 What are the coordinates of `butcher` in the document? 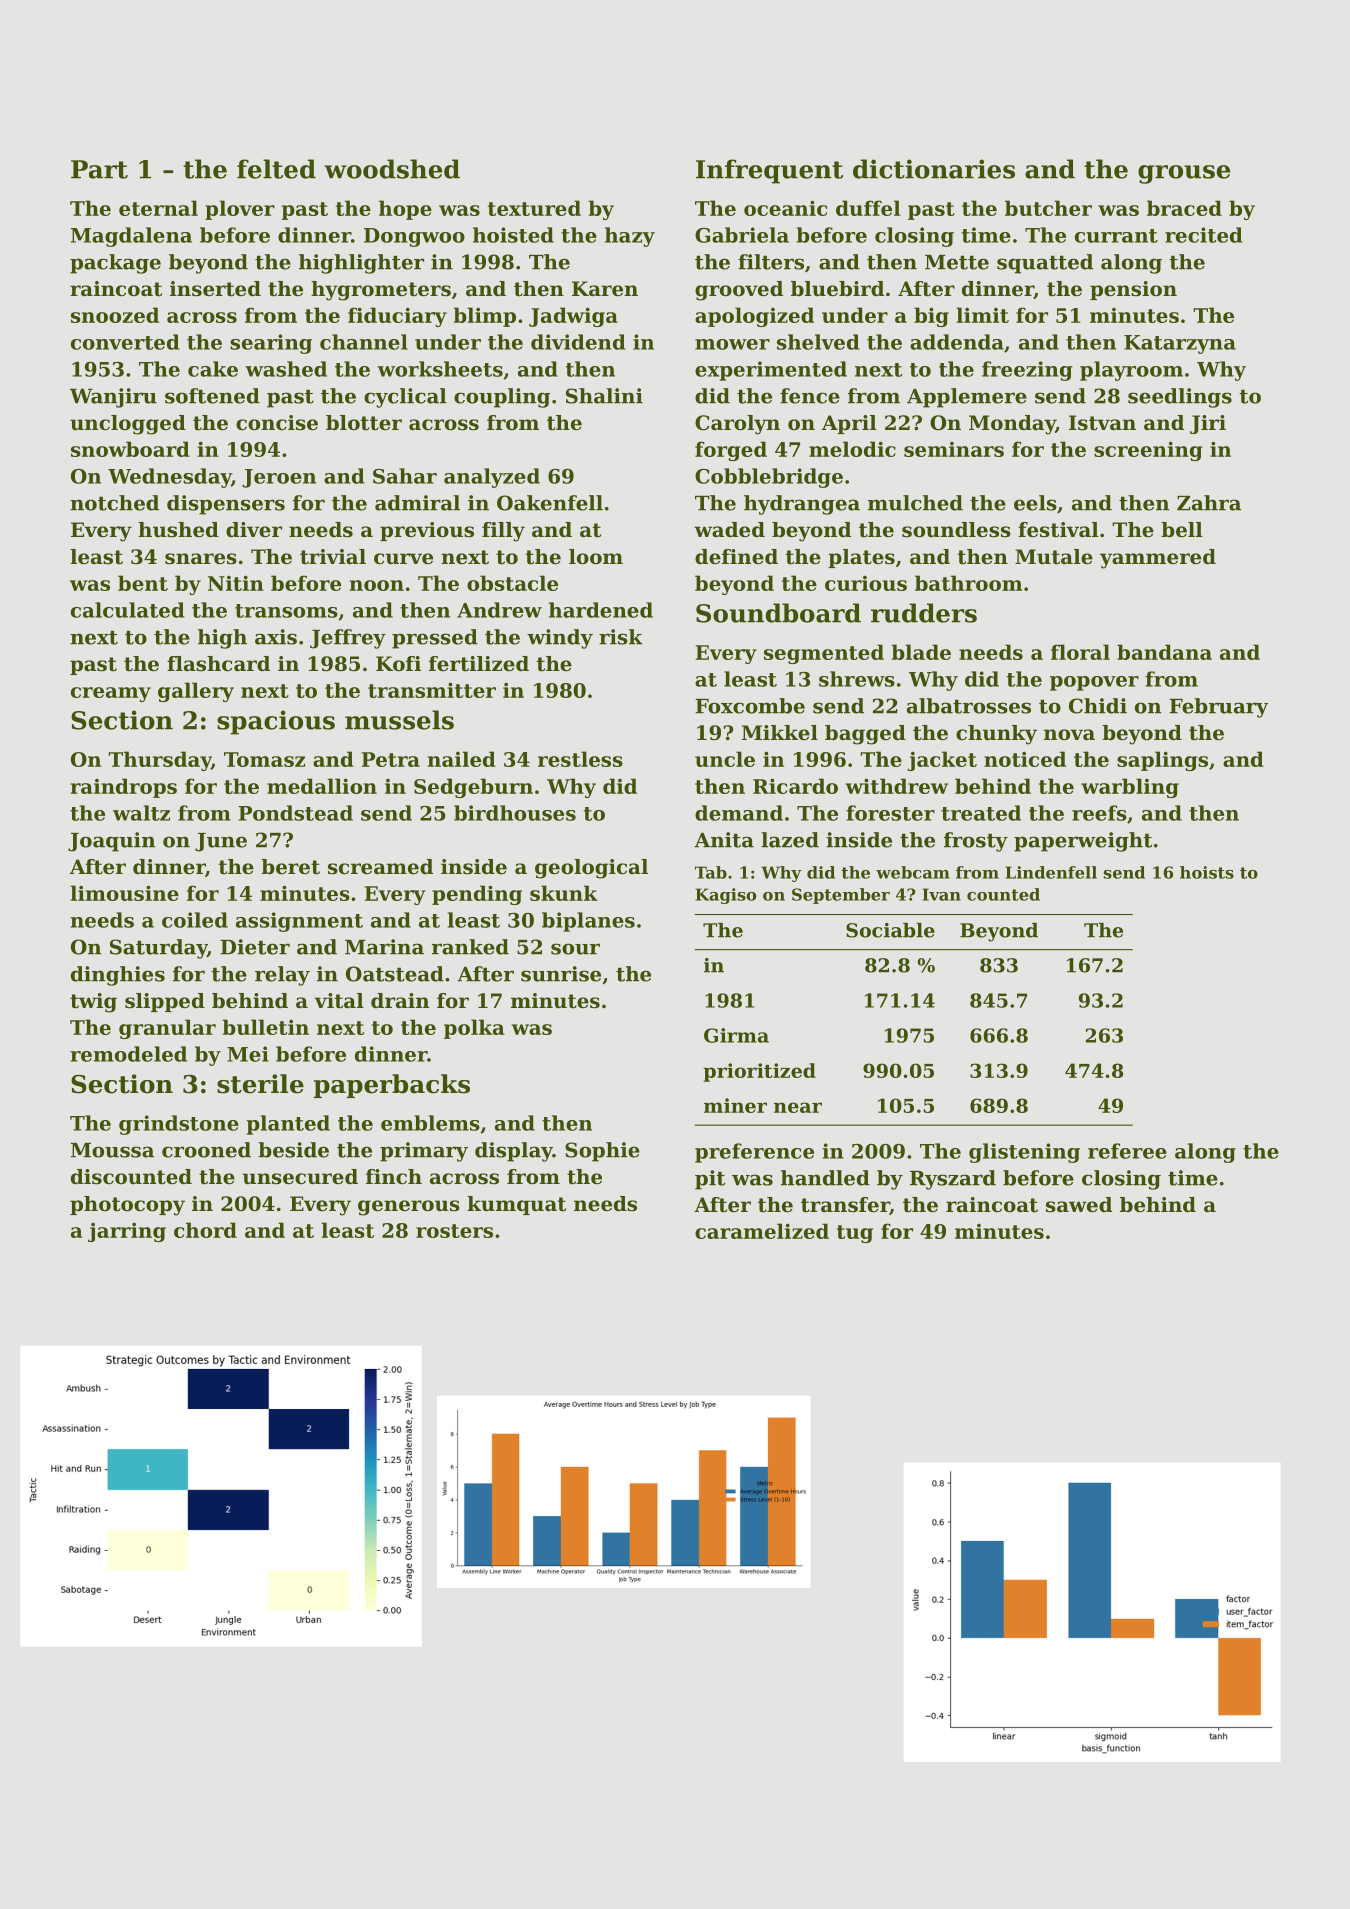 It's located at (1048, 208).
